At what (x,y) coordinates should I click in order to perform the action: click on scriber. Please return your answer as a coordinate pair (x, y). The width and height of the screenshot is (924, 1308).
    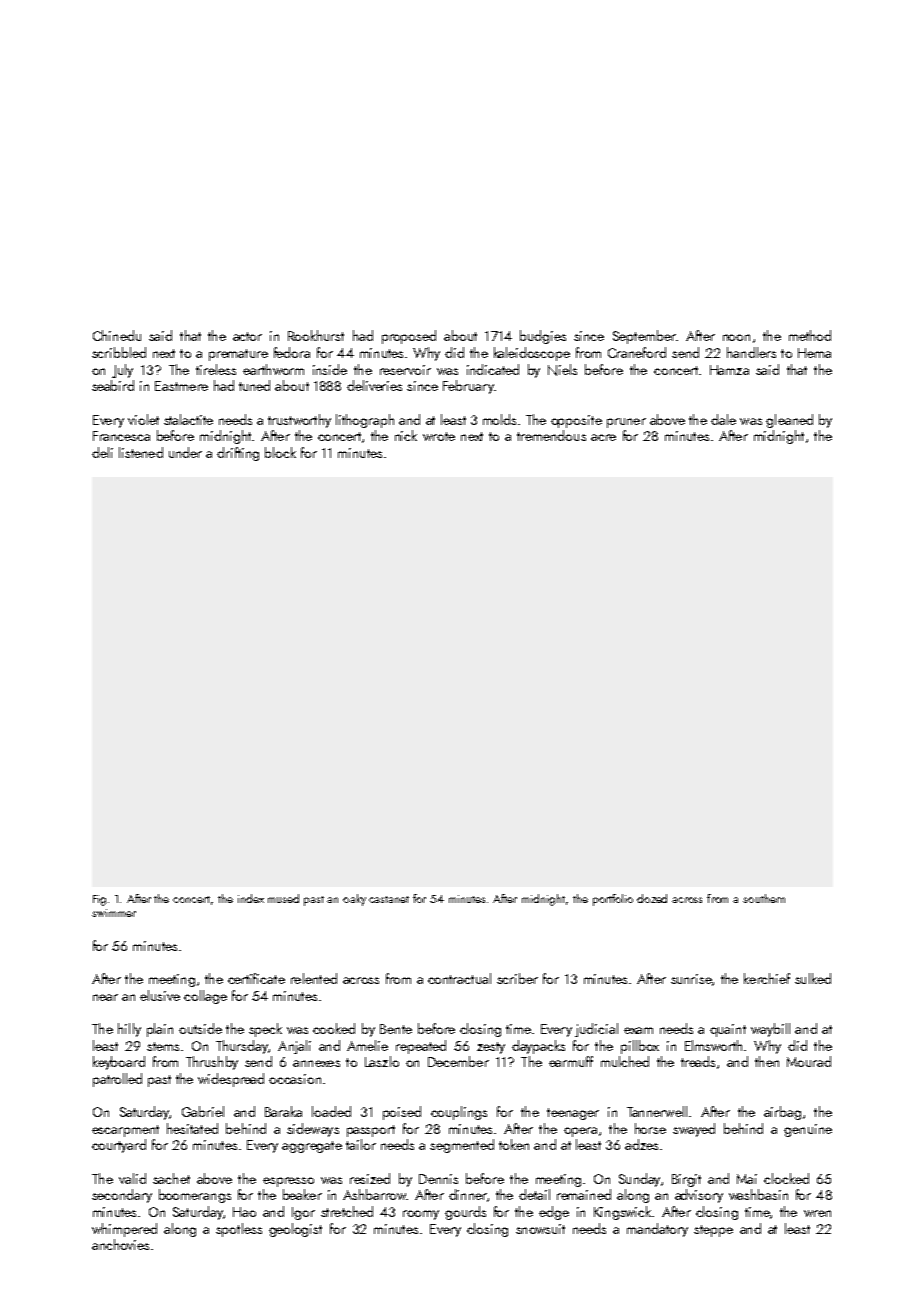
    Looking at the image, I should click on (517, 978).
